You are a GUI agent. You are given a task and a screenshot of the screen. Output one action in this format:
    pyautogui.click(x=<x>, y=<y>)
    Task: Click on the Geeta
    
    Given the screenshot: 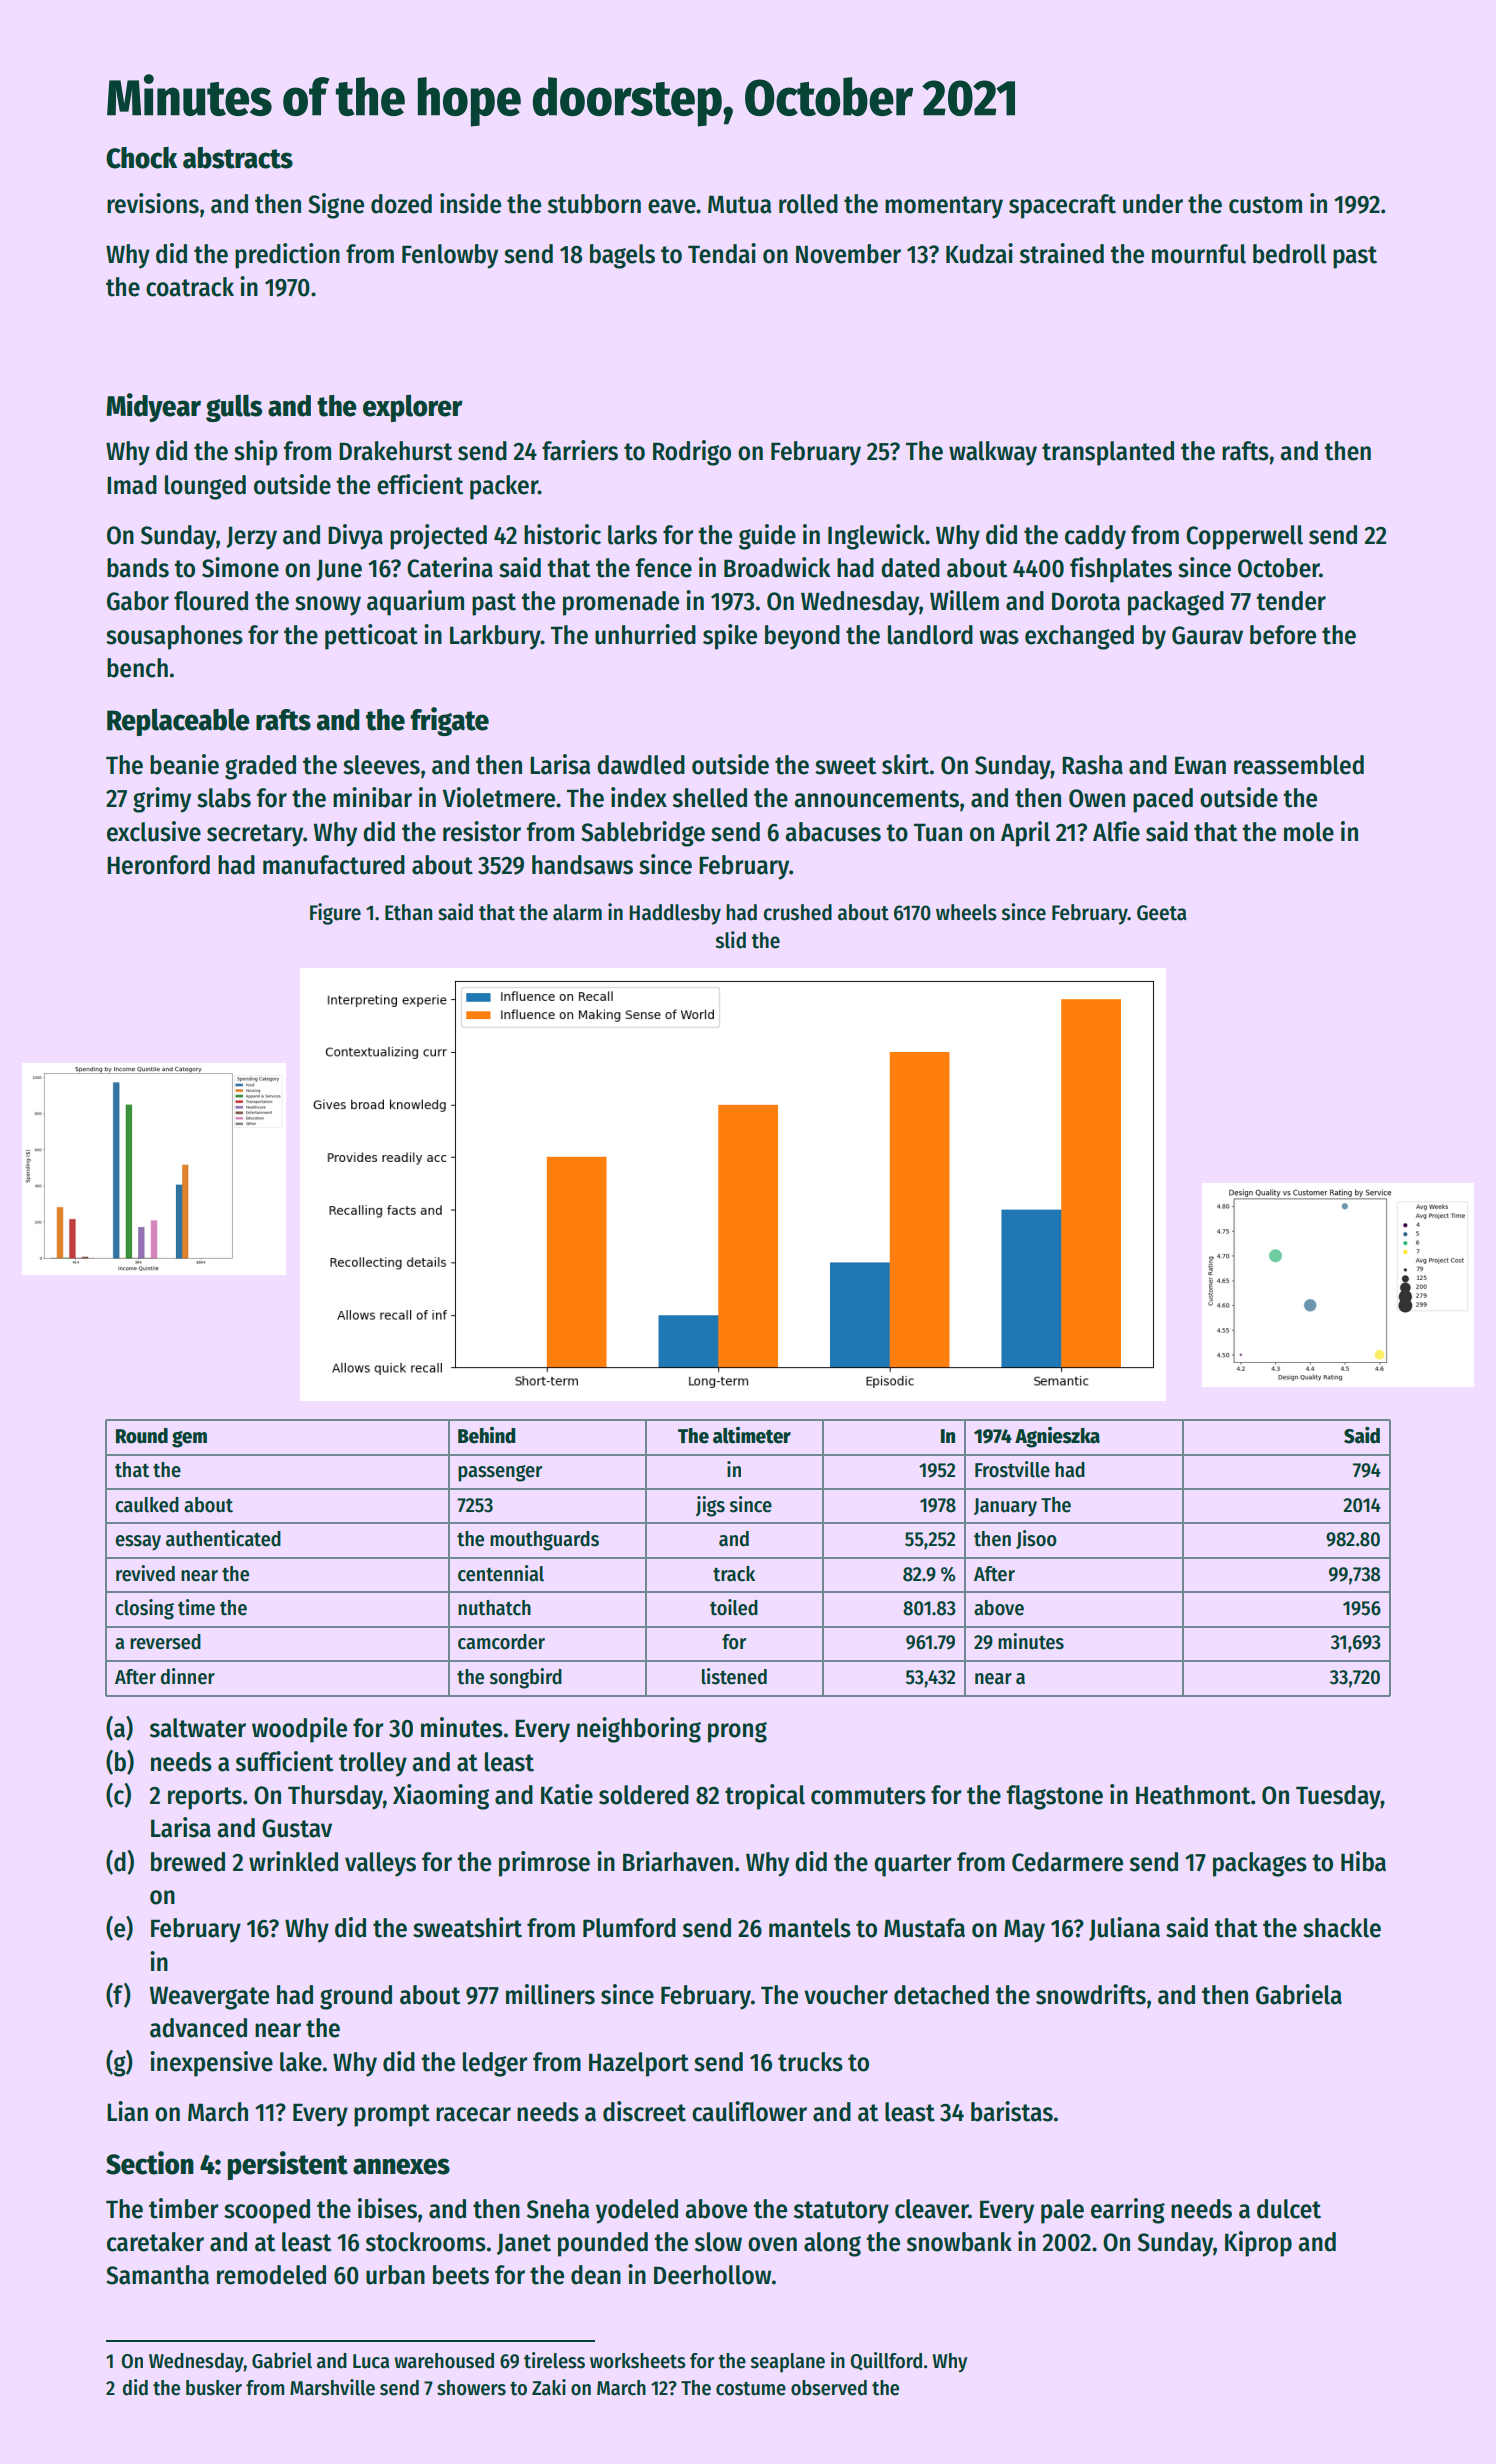 What is the action you would take?
    pyautogui.click(x=1162, y=913)
